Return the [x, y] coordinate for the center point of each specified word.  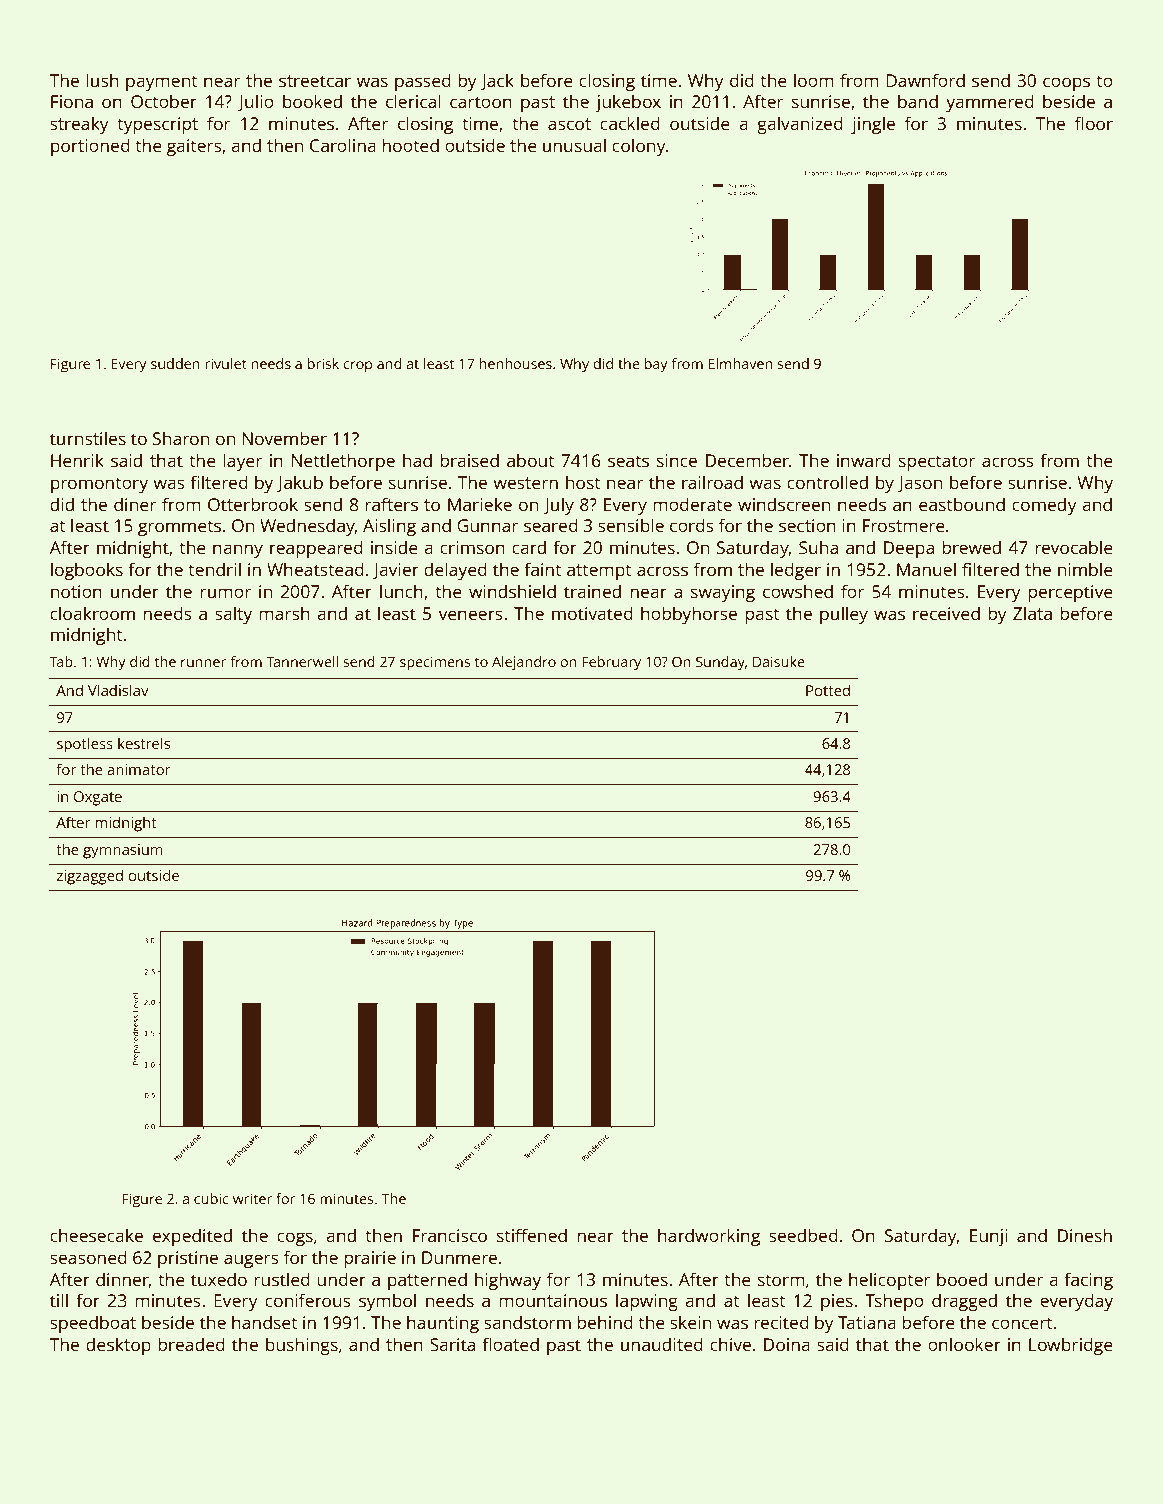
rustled [282, 1279]
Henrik [77, 460]
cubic [211, 1198]
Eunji [989, 1237]
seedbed [803, 1235]
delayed [455, 571]
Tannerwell [302, 661]
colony [639, 147]
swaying [723, 593]
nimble [1085, 569]
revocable [1074, 547]
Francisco [450, 1235]
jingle [873, 125]
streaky [79, 125]
